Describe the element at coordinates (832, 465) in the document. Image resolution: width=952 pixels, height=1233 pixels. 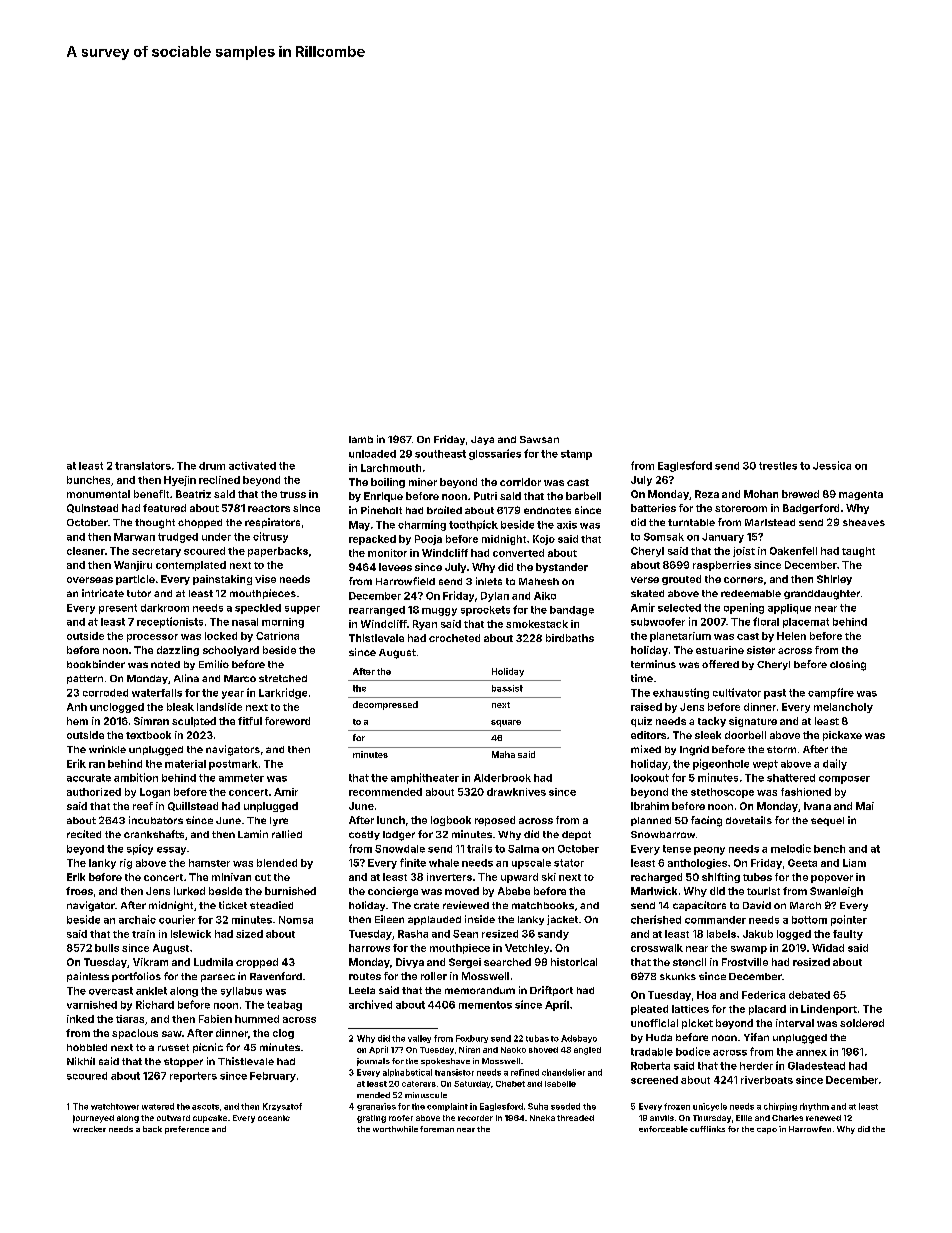
I see `Jessica` at that location.
